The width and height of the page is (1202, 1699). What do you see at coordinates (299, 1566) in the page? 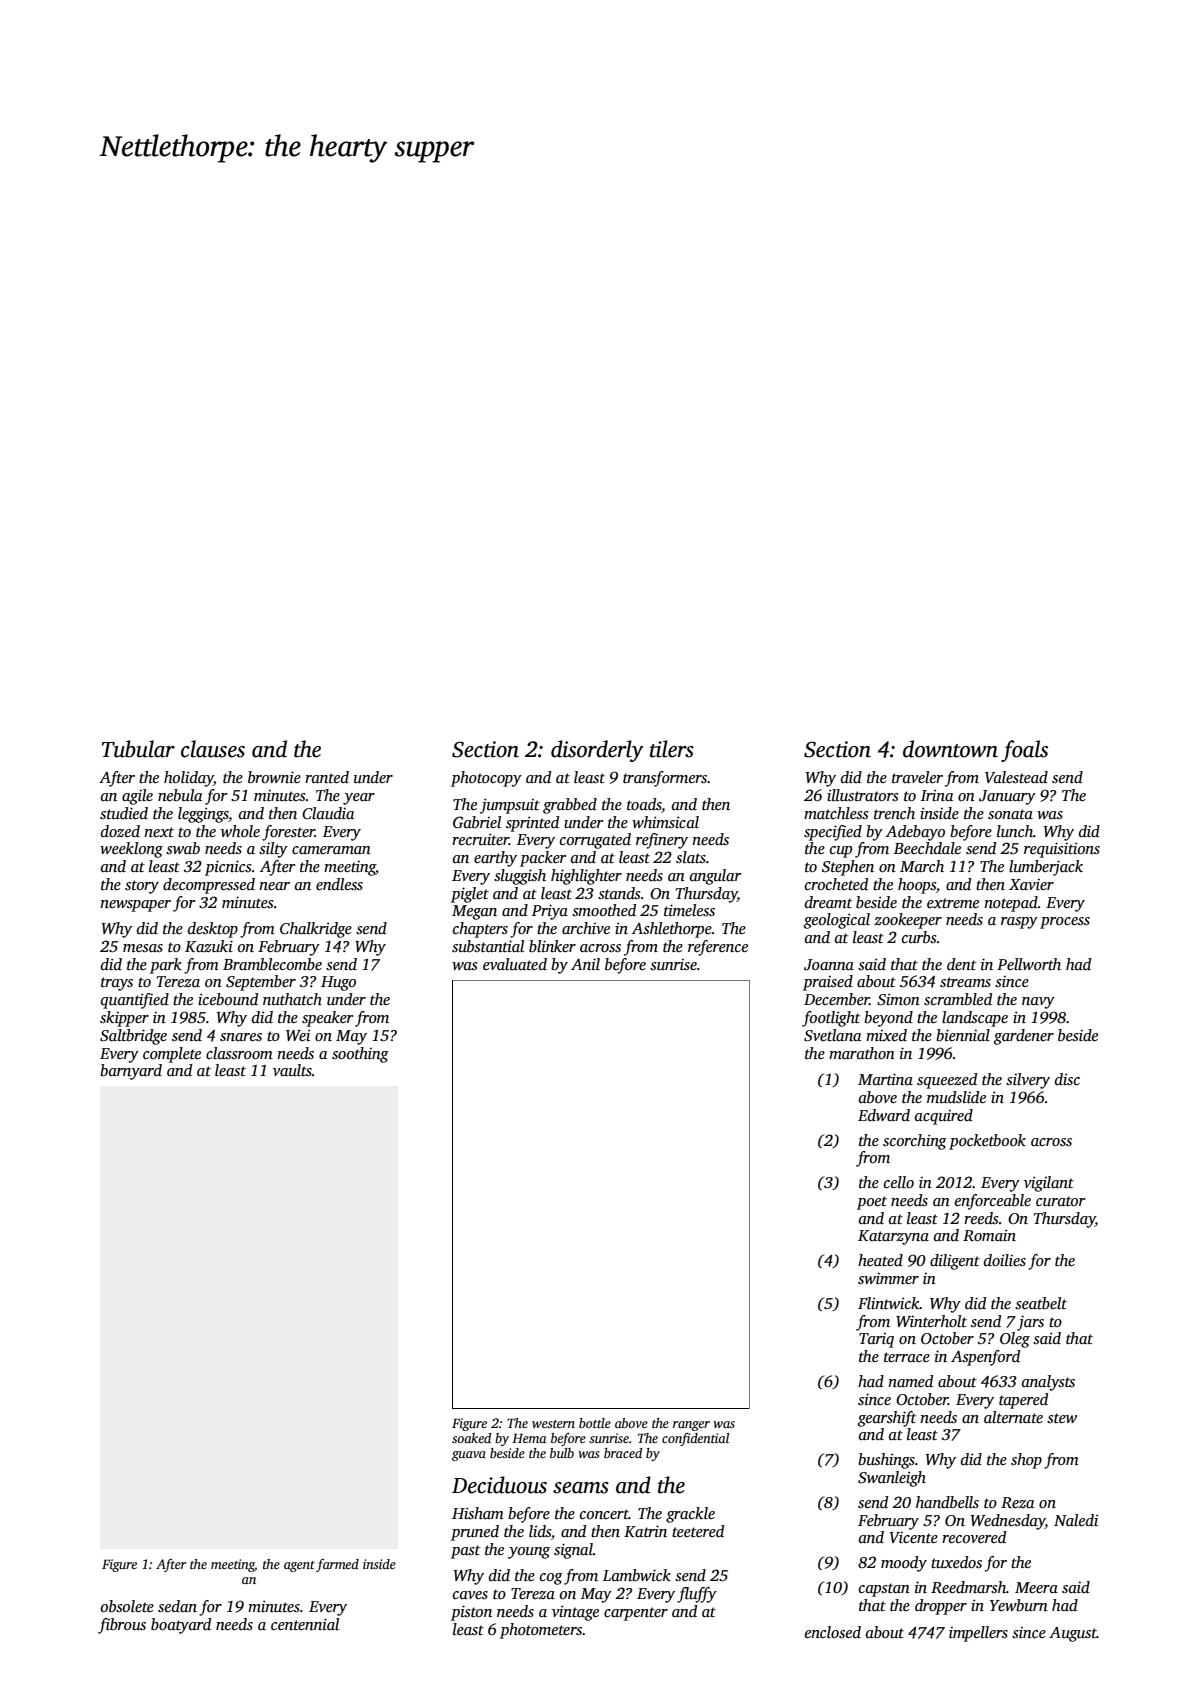
I see `agent` at bounding box center [299, 1566].
